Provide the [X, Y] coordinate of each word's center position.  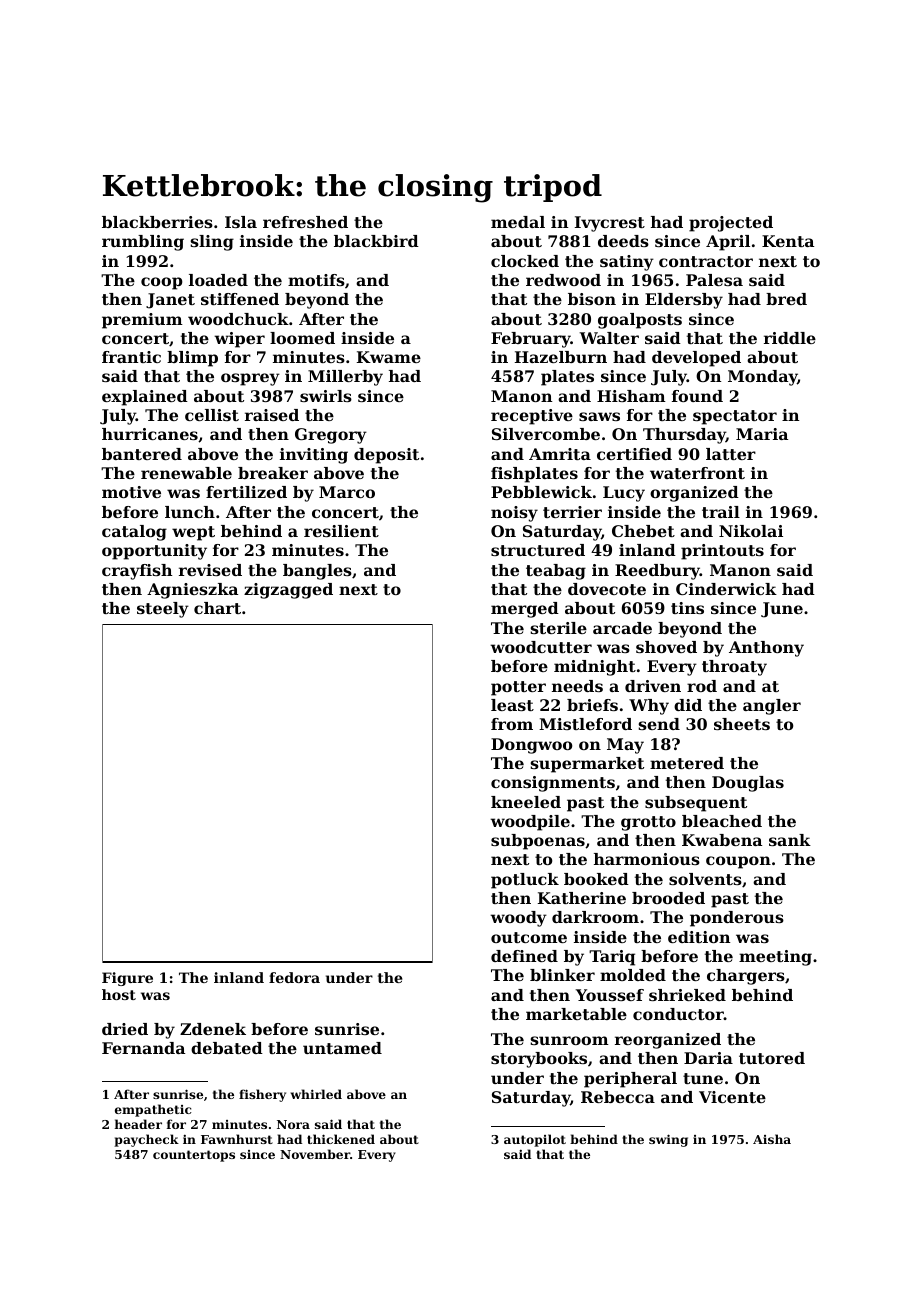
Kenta [788, 241]
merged [525, 610]
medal [518, 222]
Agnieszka [192, 591]
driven [653, 686]
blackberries [157, 222]
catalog [134, 533]
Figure [127, 979]
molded [633, 975]
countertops [194, 1156]
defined [524, 956]
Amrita [560, 454]
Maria [762, 434]
